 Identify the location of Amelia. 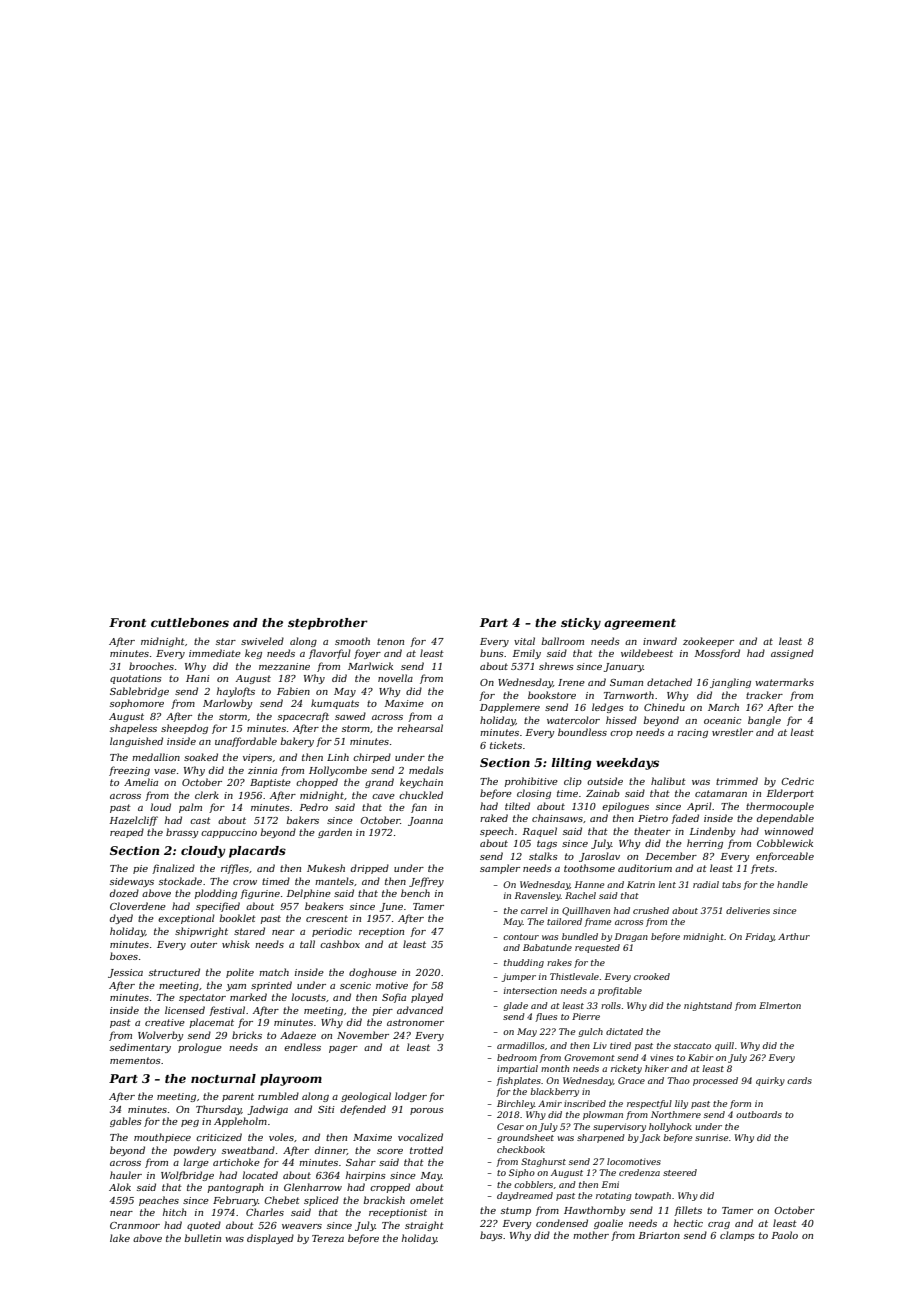
(141, 782).
